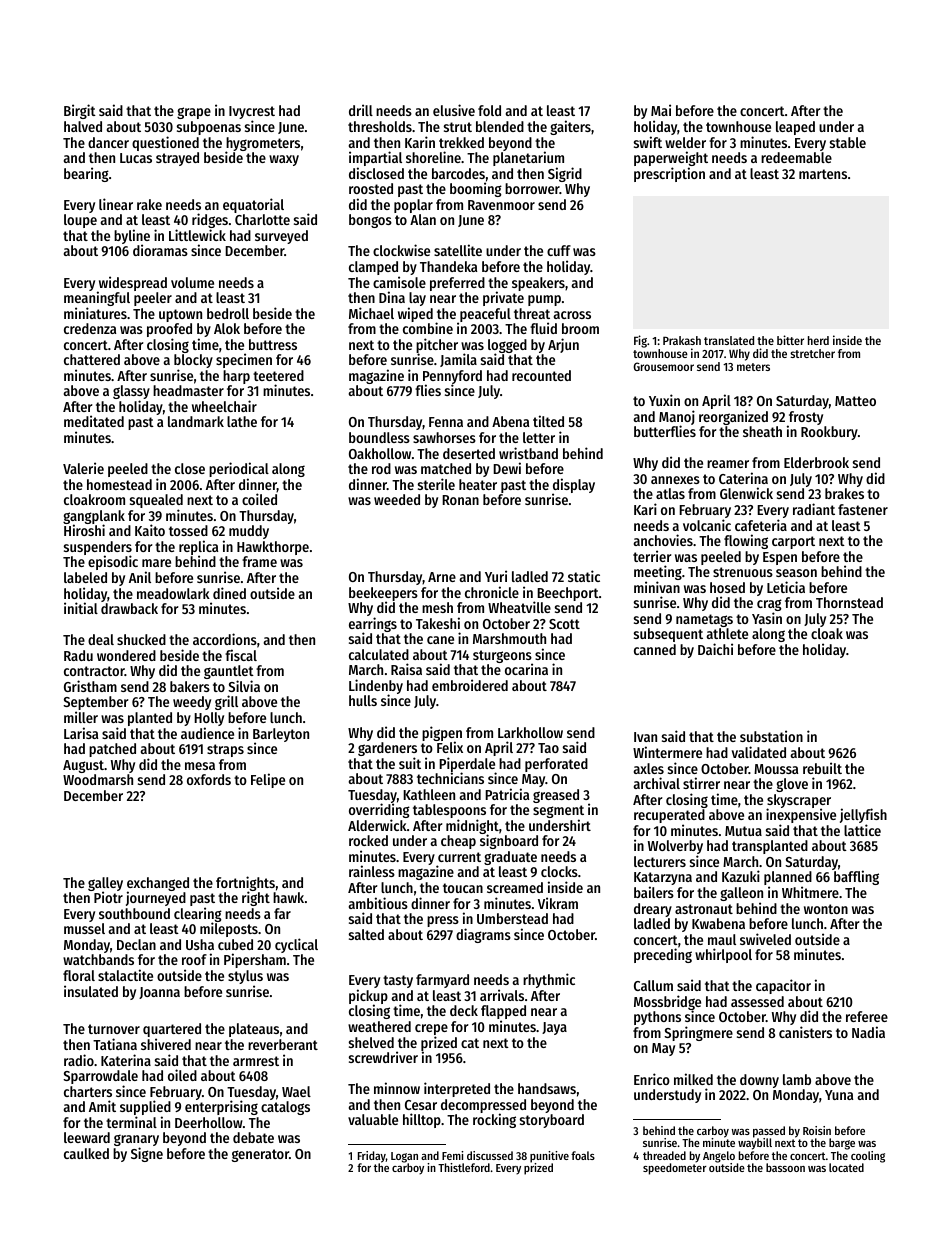 The width and height of the page is (952, 1233). Describe the element at coordinates (855, 401) in the page. I see `Matteo` at that location.
